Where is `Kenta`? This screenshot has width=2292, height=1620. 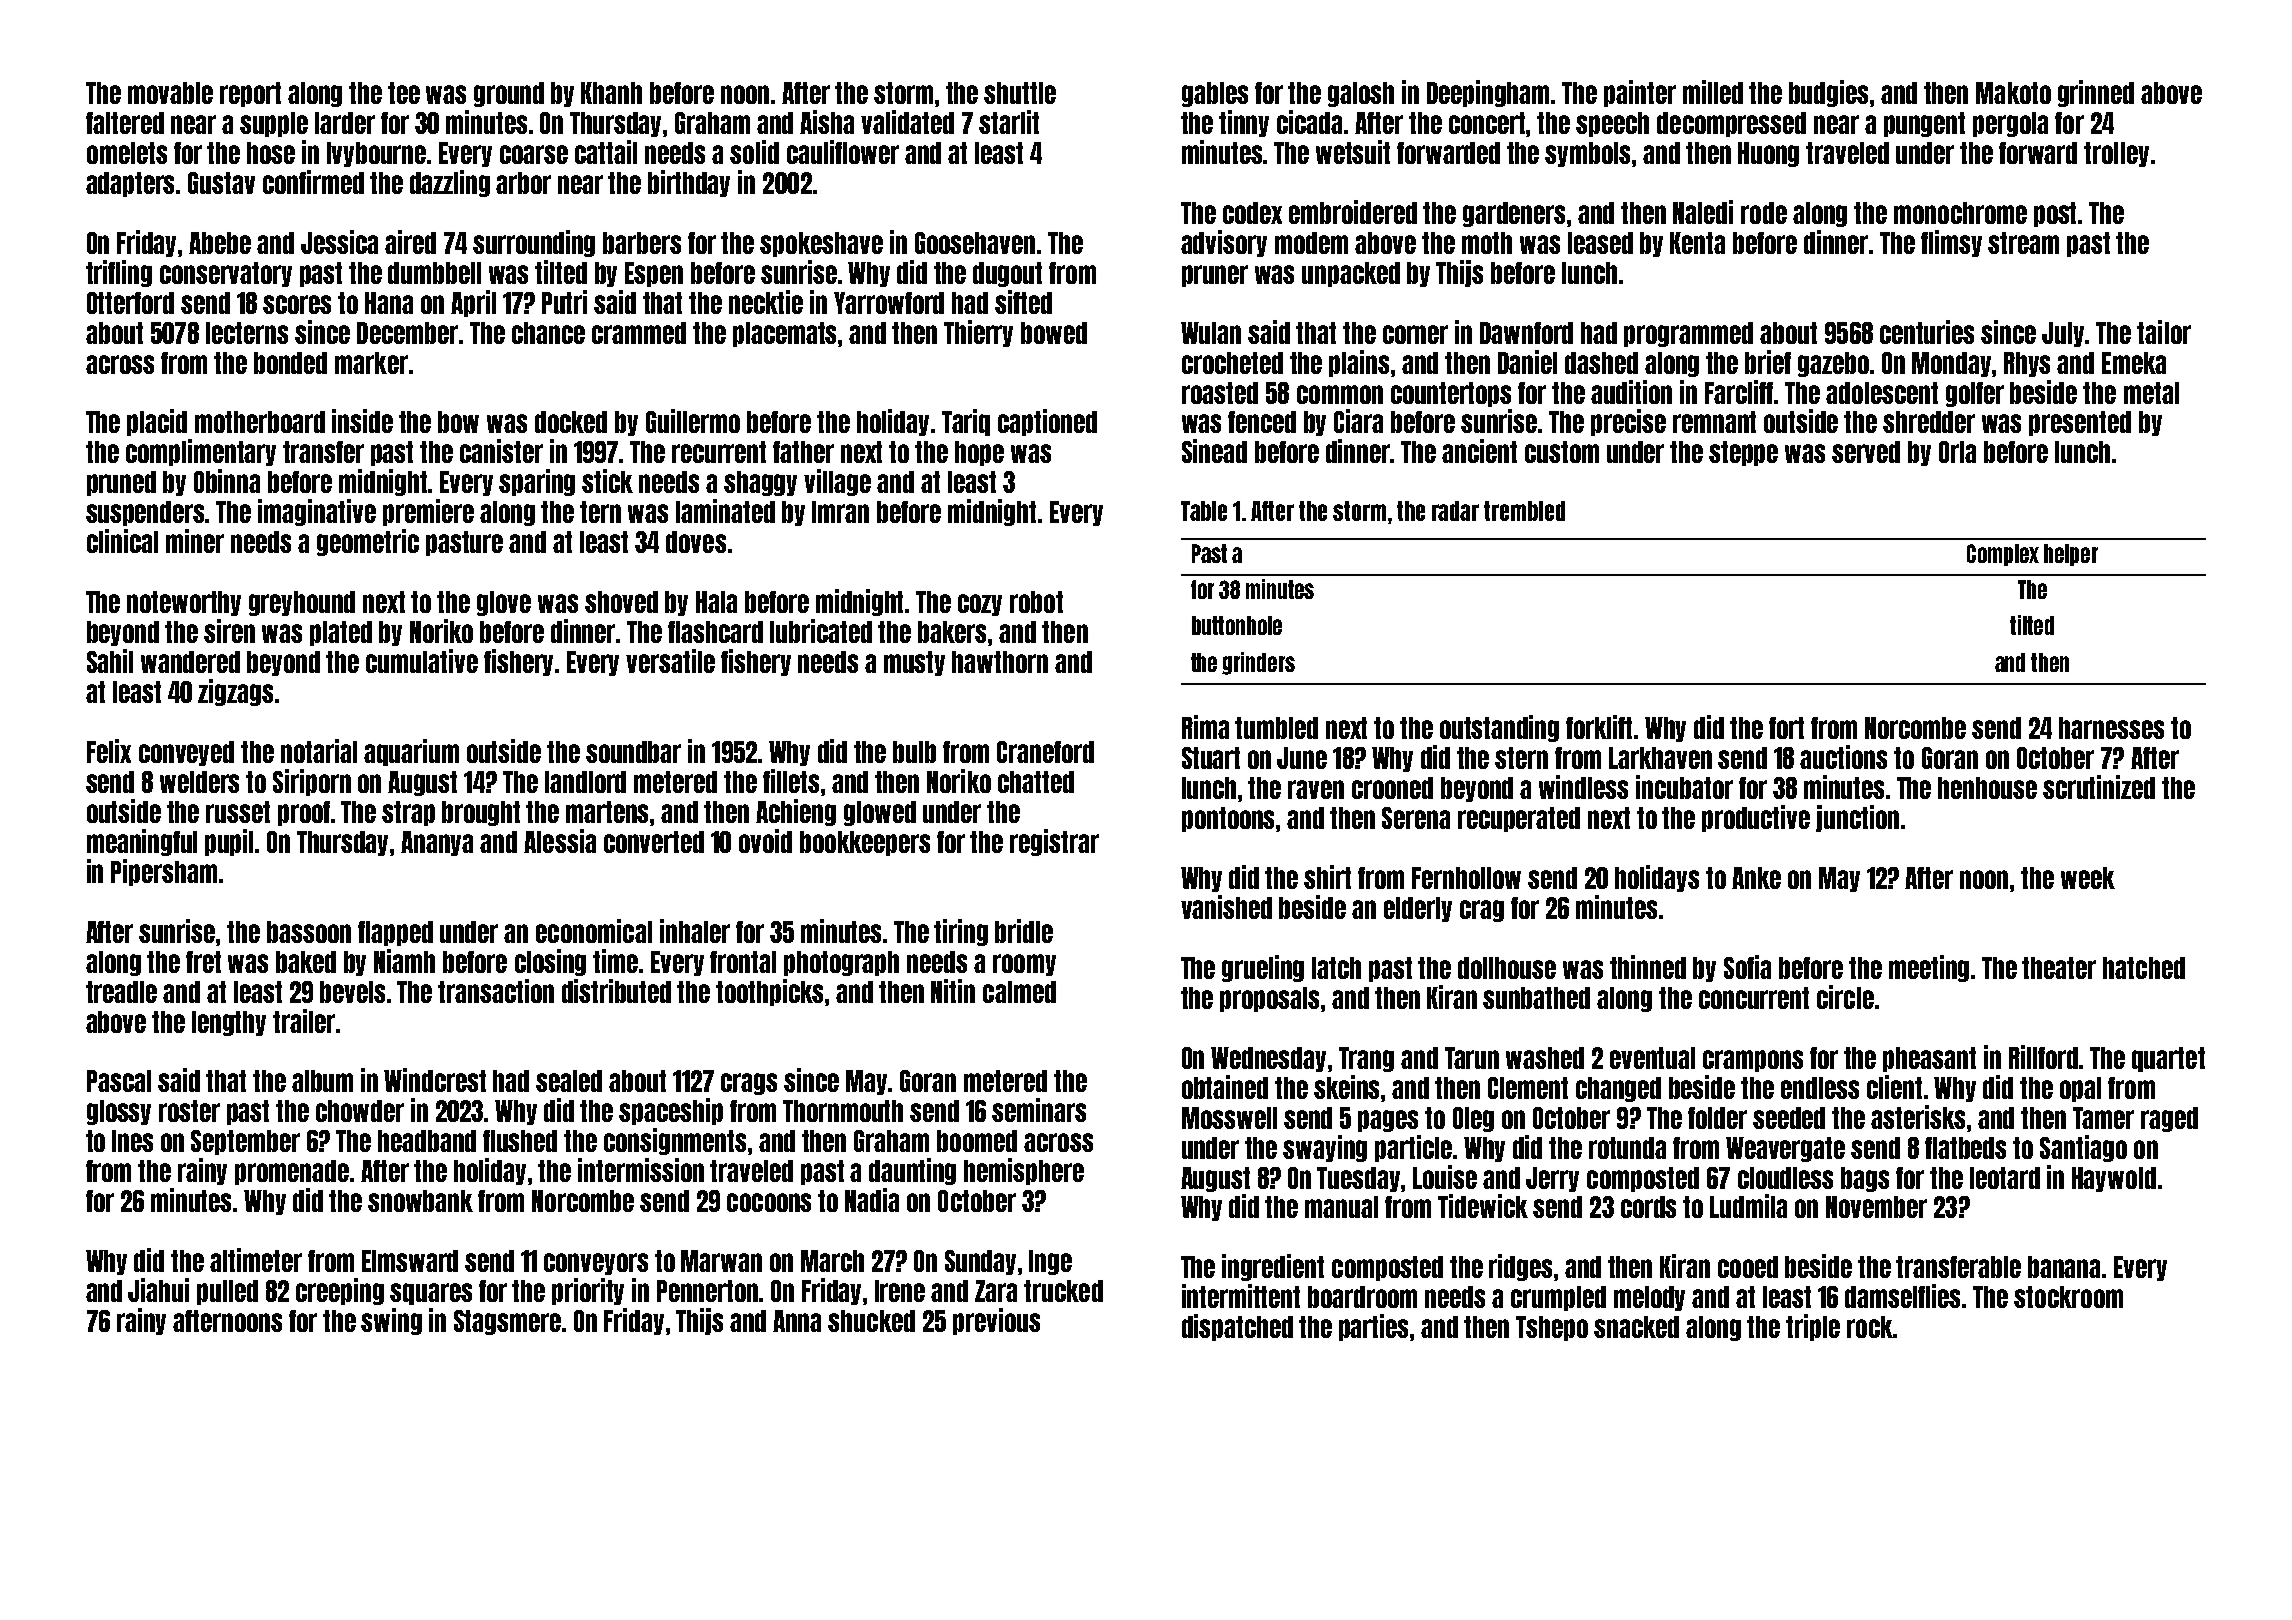
Kenta is located at coordinates (1697, 243).
